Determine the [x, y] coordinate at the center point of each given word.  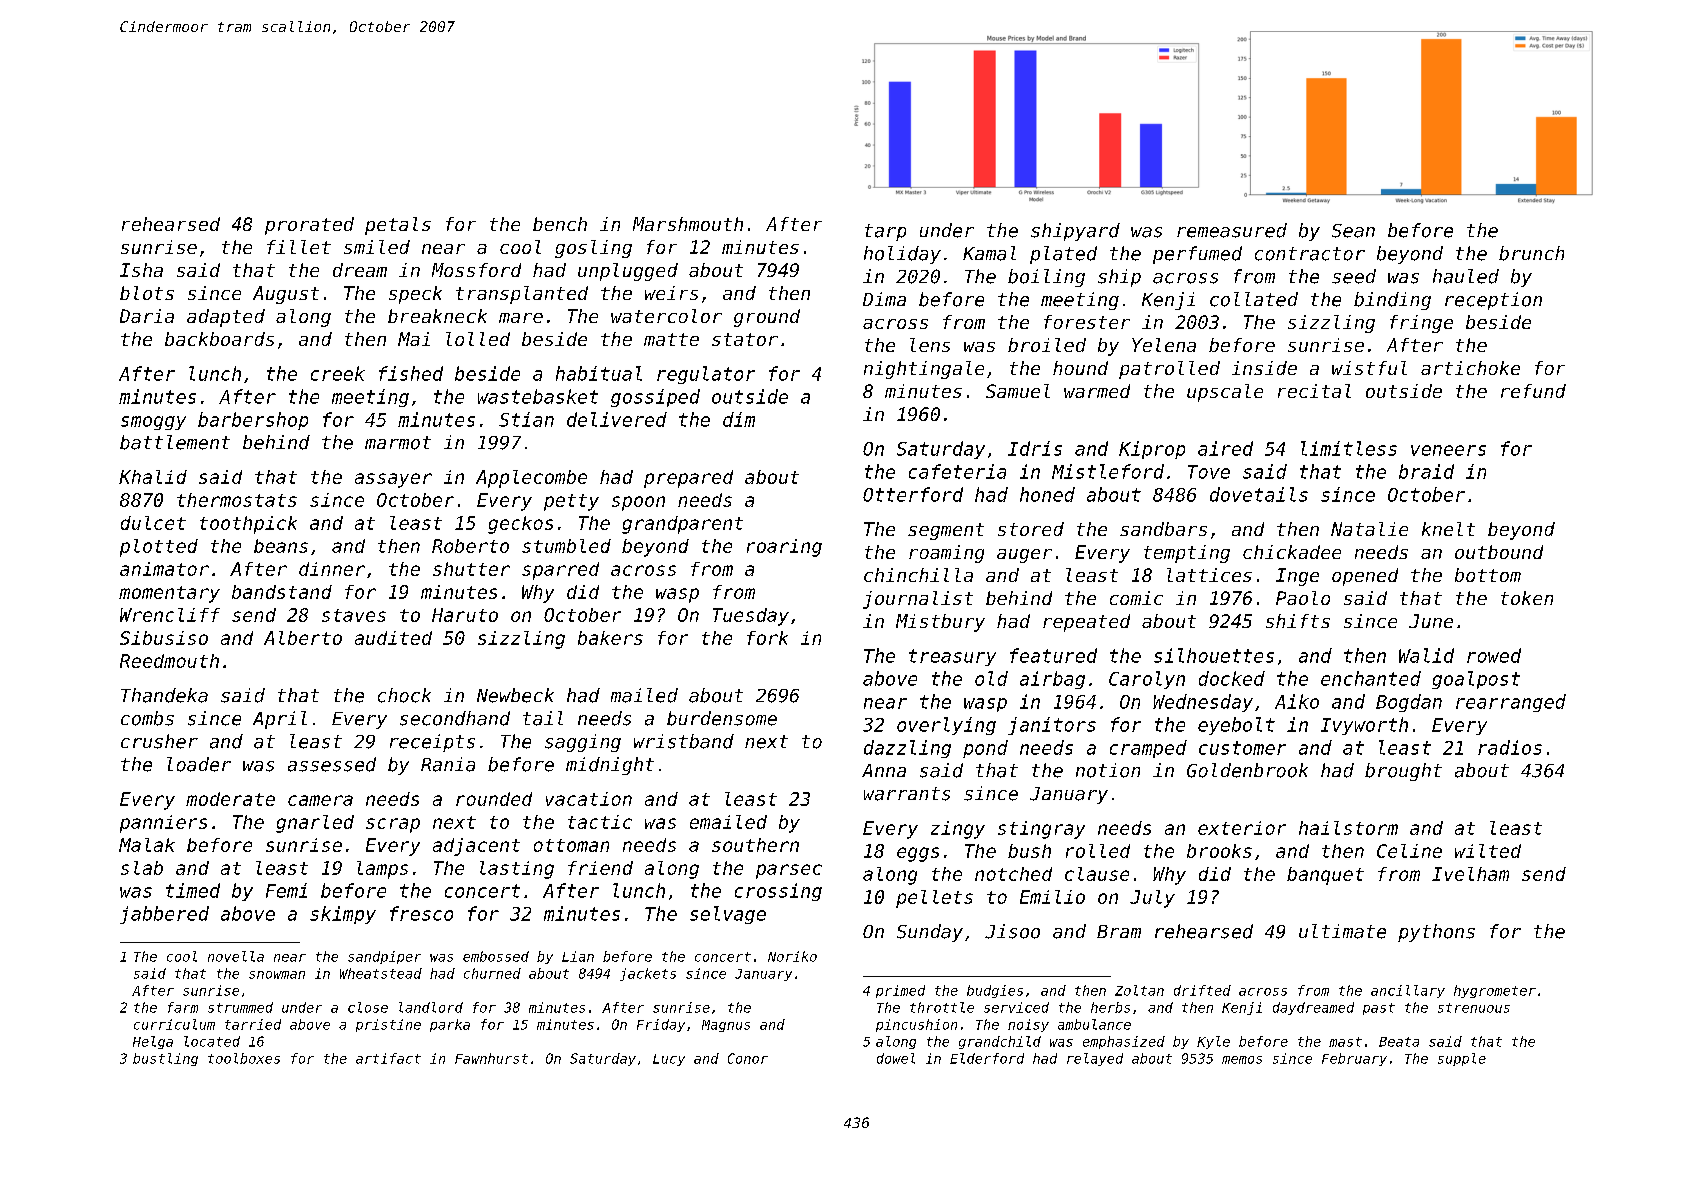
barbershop [253, 421]
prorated [309, 226]
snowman [277, 975]
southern [755, 845]
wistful [1369, 368]
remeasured [1232, 230]
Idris [1035, 448]
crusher [159, 741]
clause [1097, 874]
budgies [995, 991]
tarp [885, 232]
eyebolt [1236, 726]
